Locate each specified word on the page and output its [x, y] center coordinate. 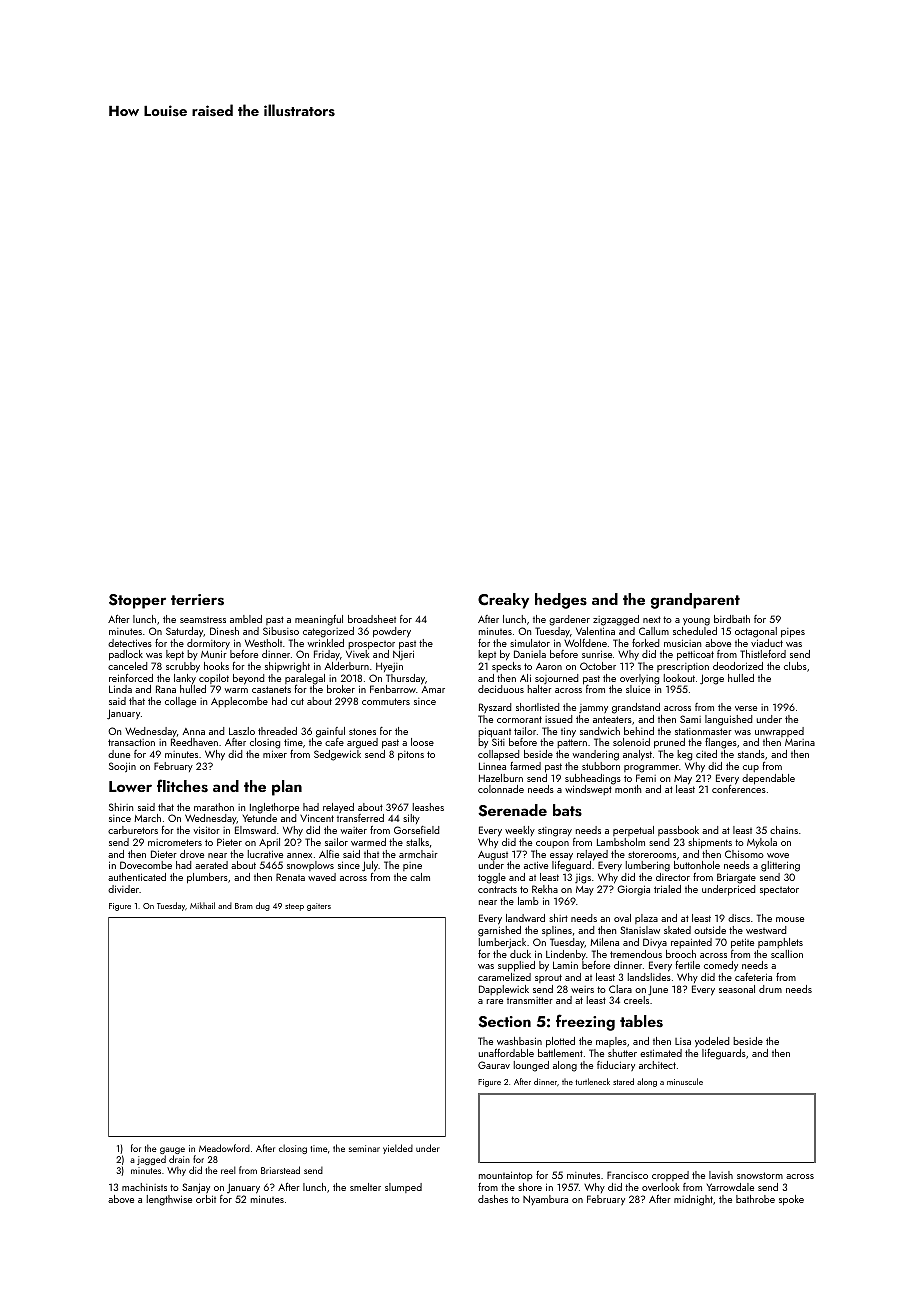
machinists [144, 1187]
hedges [561, 601]
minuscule [685, 1081]
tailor [525, 731]
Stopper [137, 601]
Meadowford [224, 1148]
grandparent [695, 601]
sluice [638, 689]
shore [530, 1187]
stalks [417, 842]
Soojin [122, 767]
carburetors [133, 830]
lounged [531, 1066]
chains [784, 830]
